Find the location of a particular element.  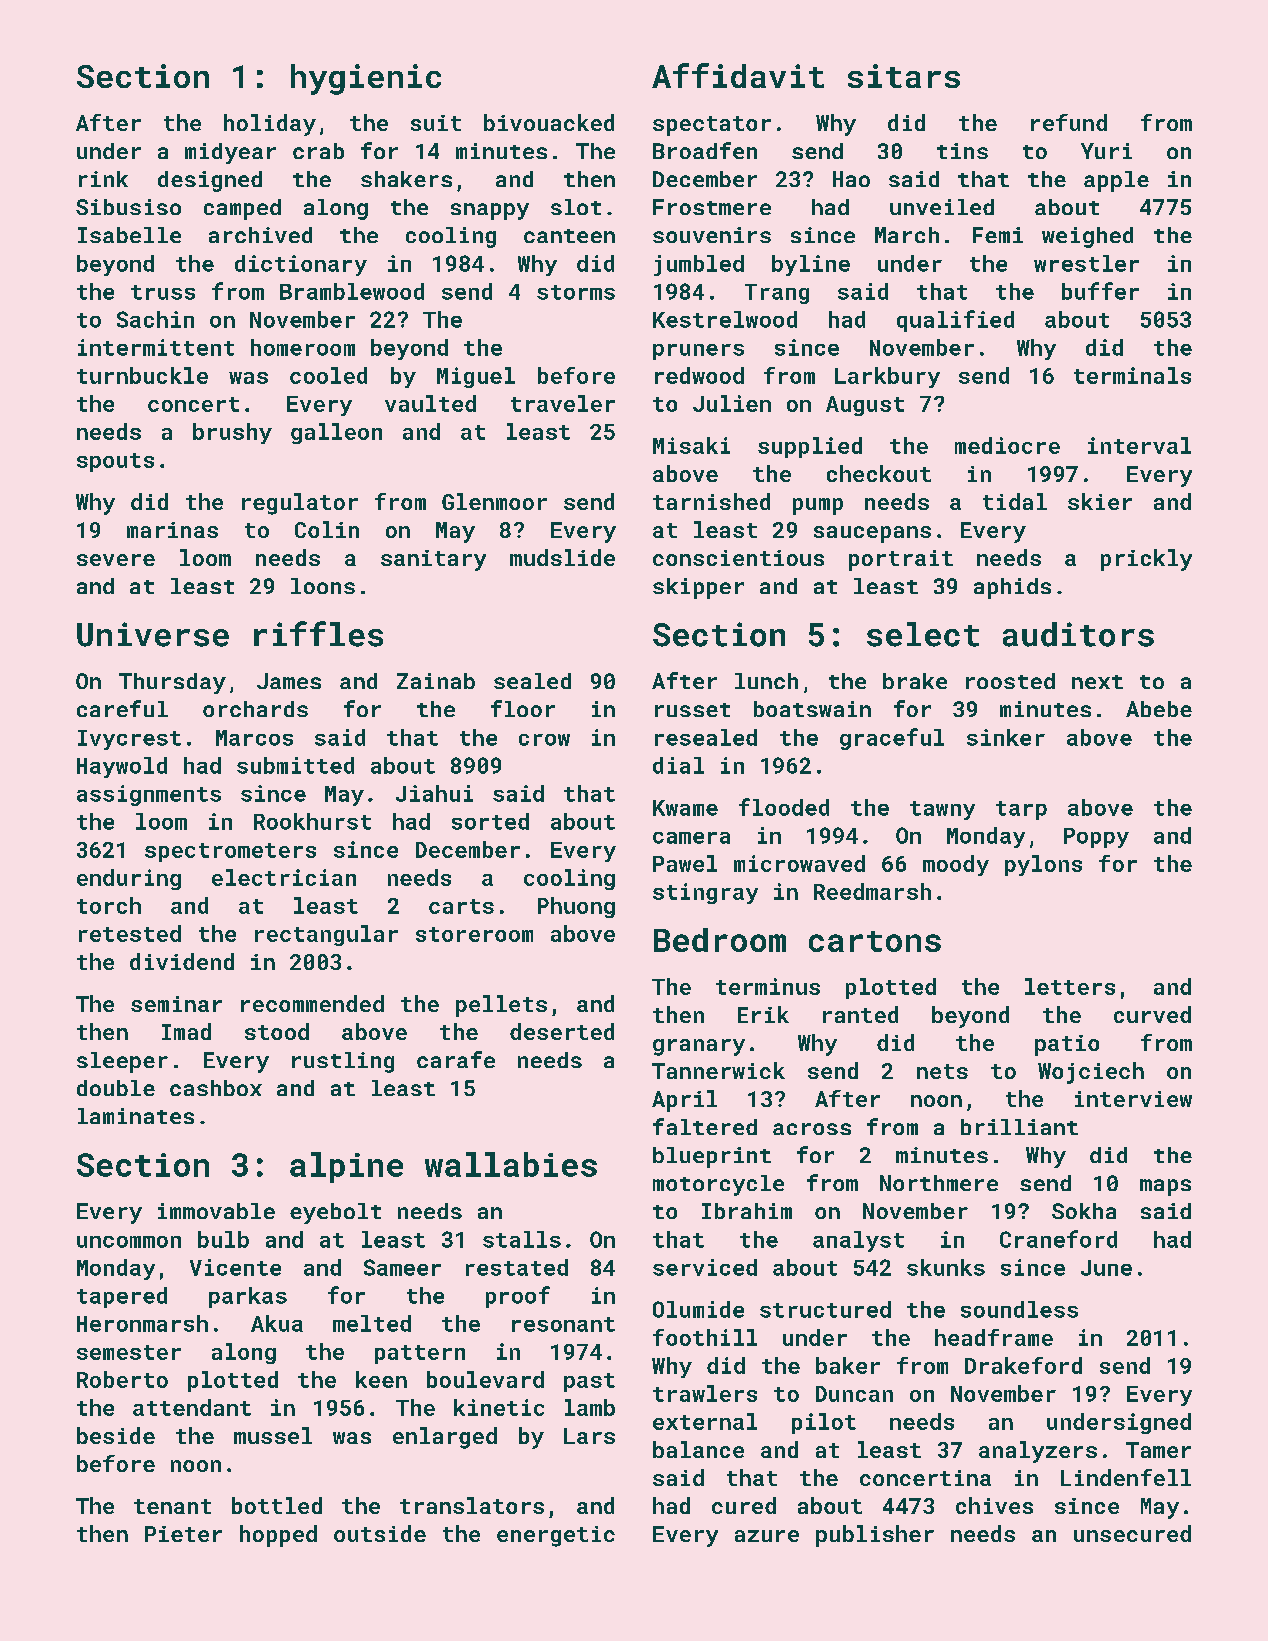

azure is located at coordinates (767, 1536).
